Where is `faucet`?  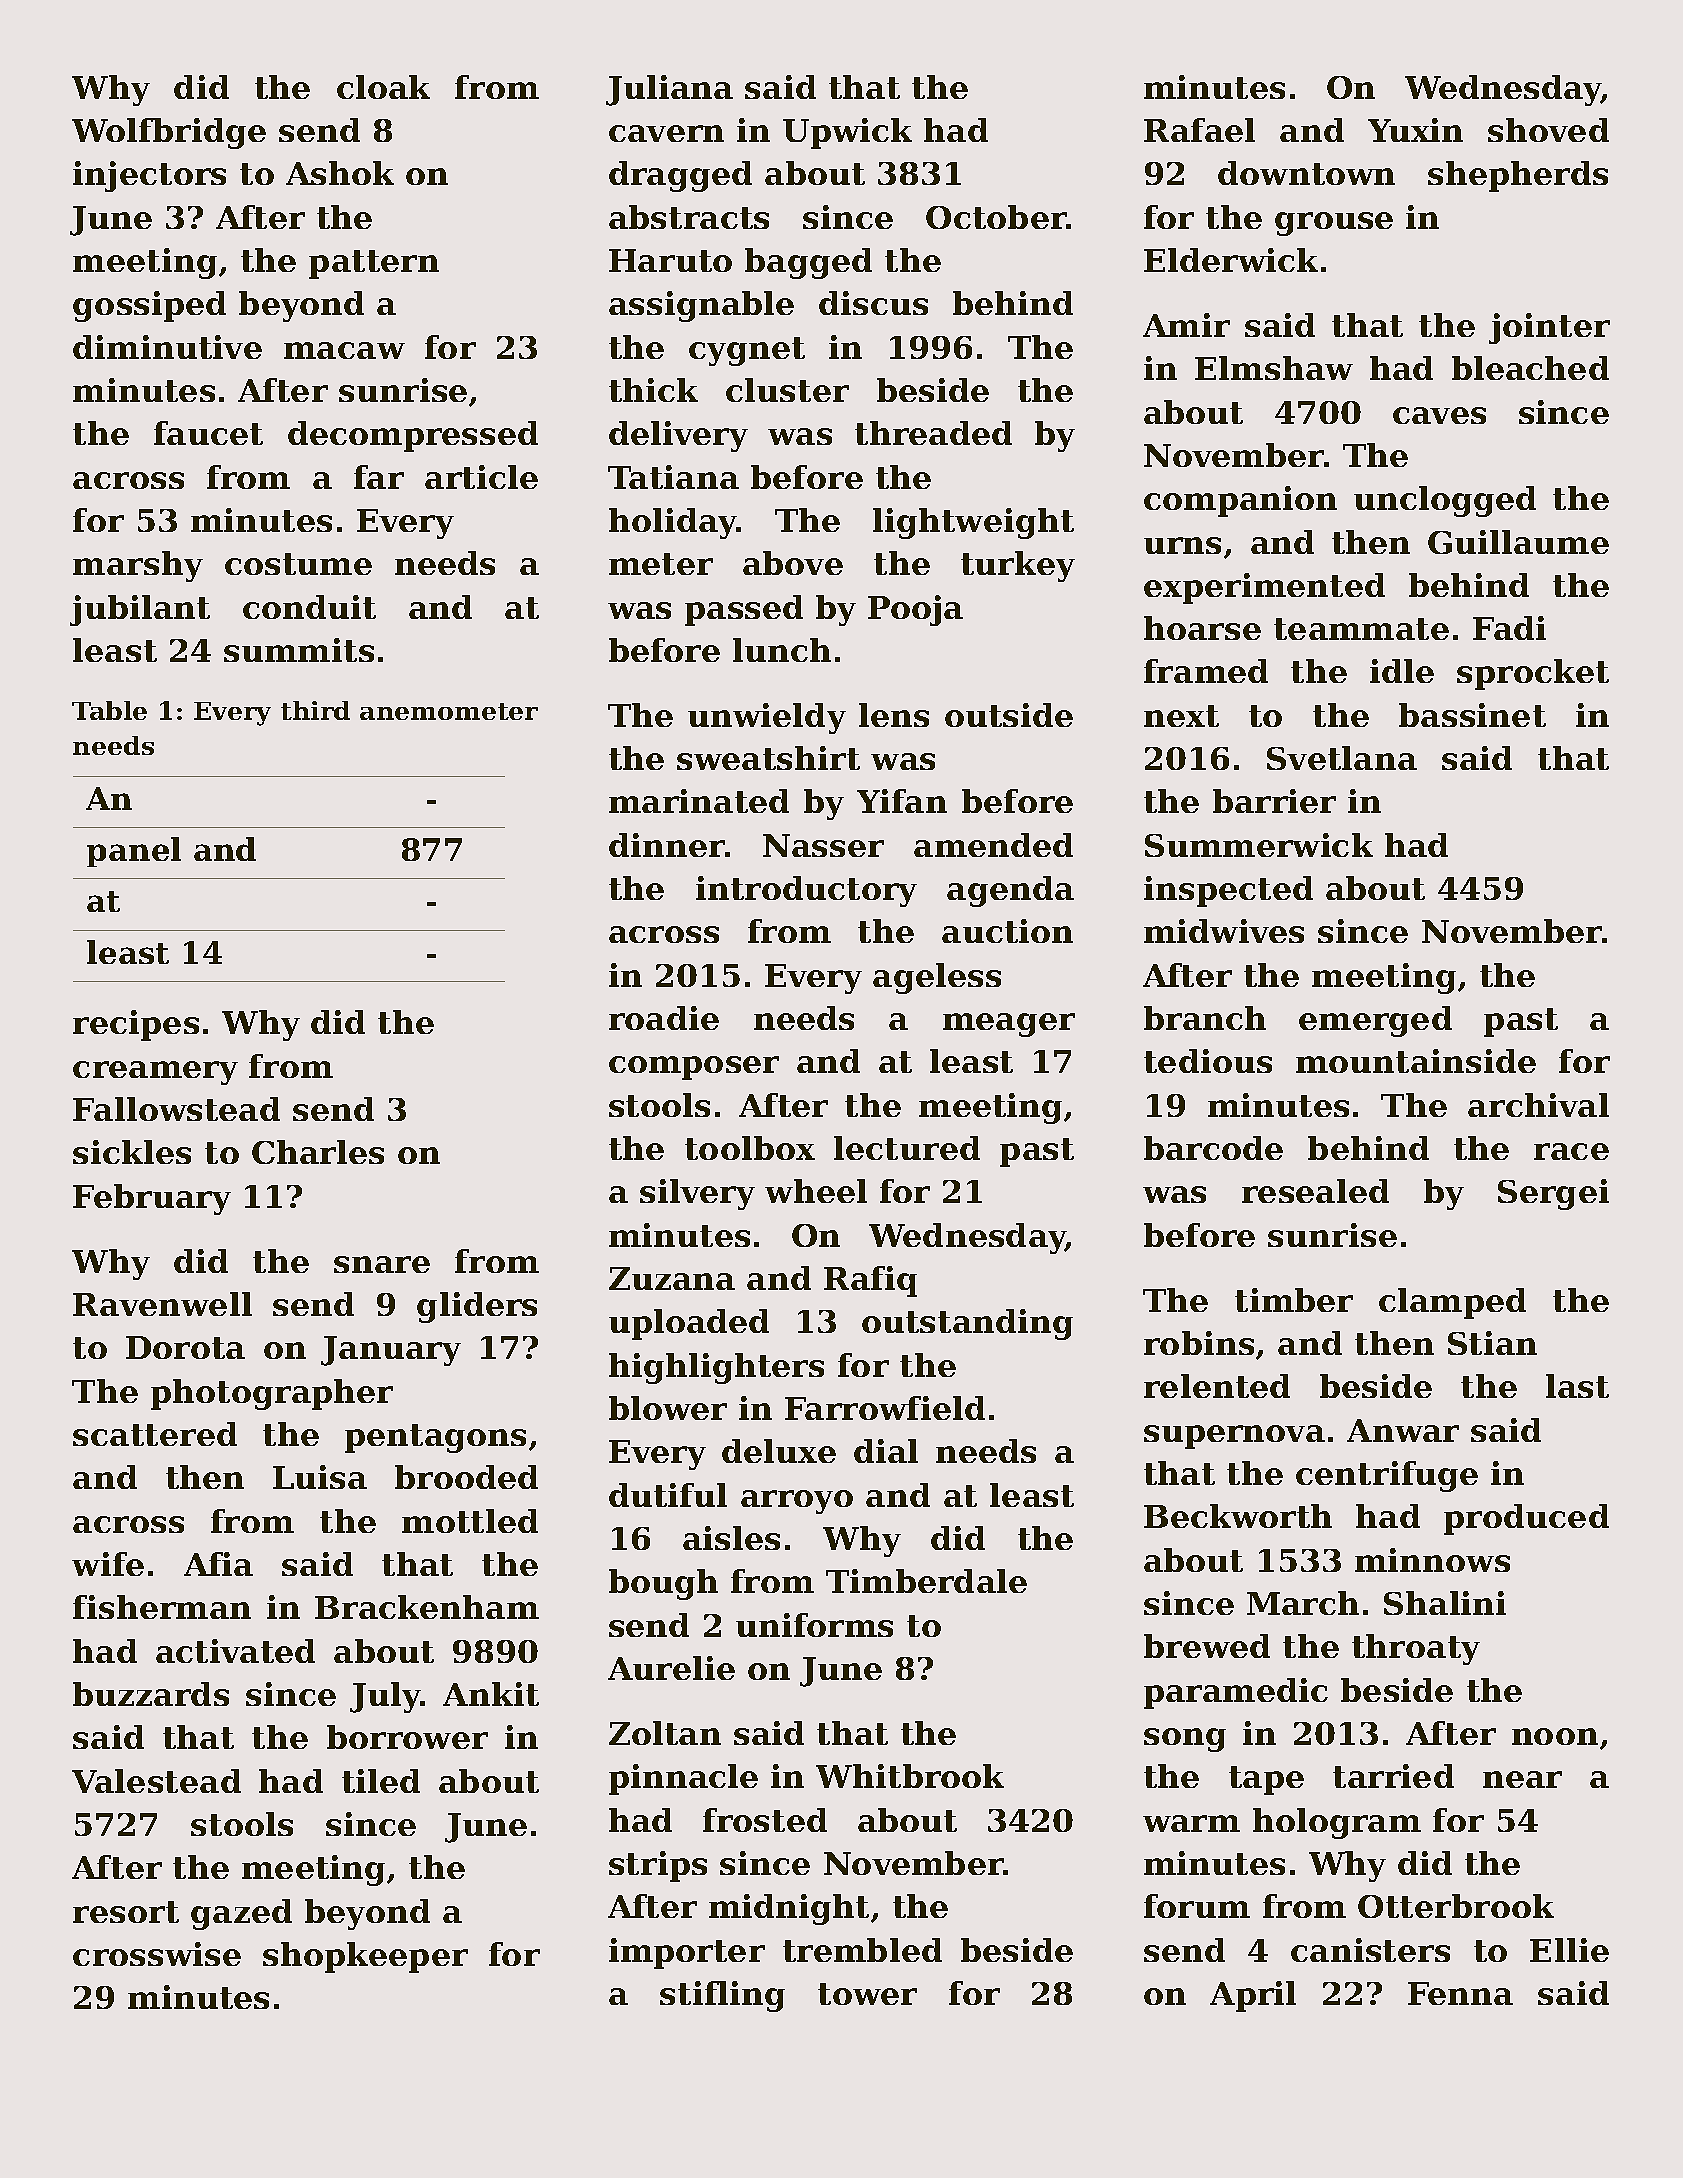
faucet is located at coordinates (208, 433).
